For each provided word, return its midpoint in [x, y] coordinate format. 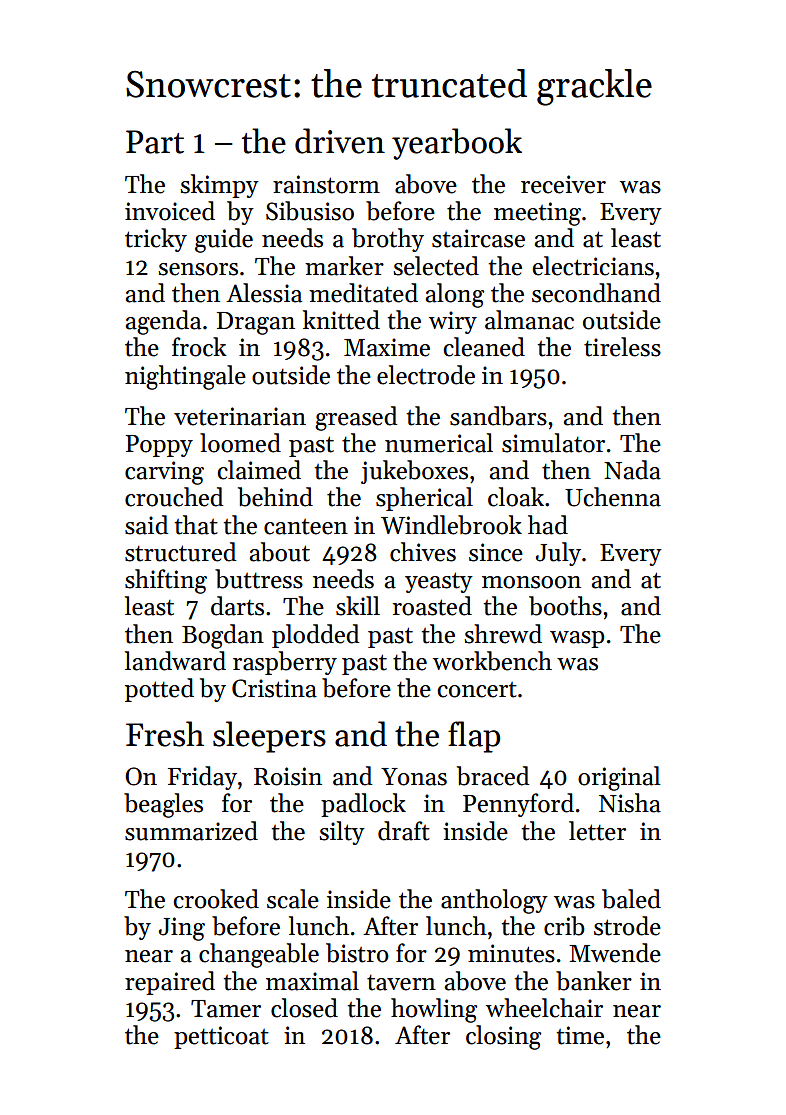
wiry [453, 322]
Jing [182, 929]
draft [404, 831]
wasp [577, 639]
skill [358, 606]
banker [594, 981]
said [146, 525]
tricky [156, 240]
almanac [529, 320]
